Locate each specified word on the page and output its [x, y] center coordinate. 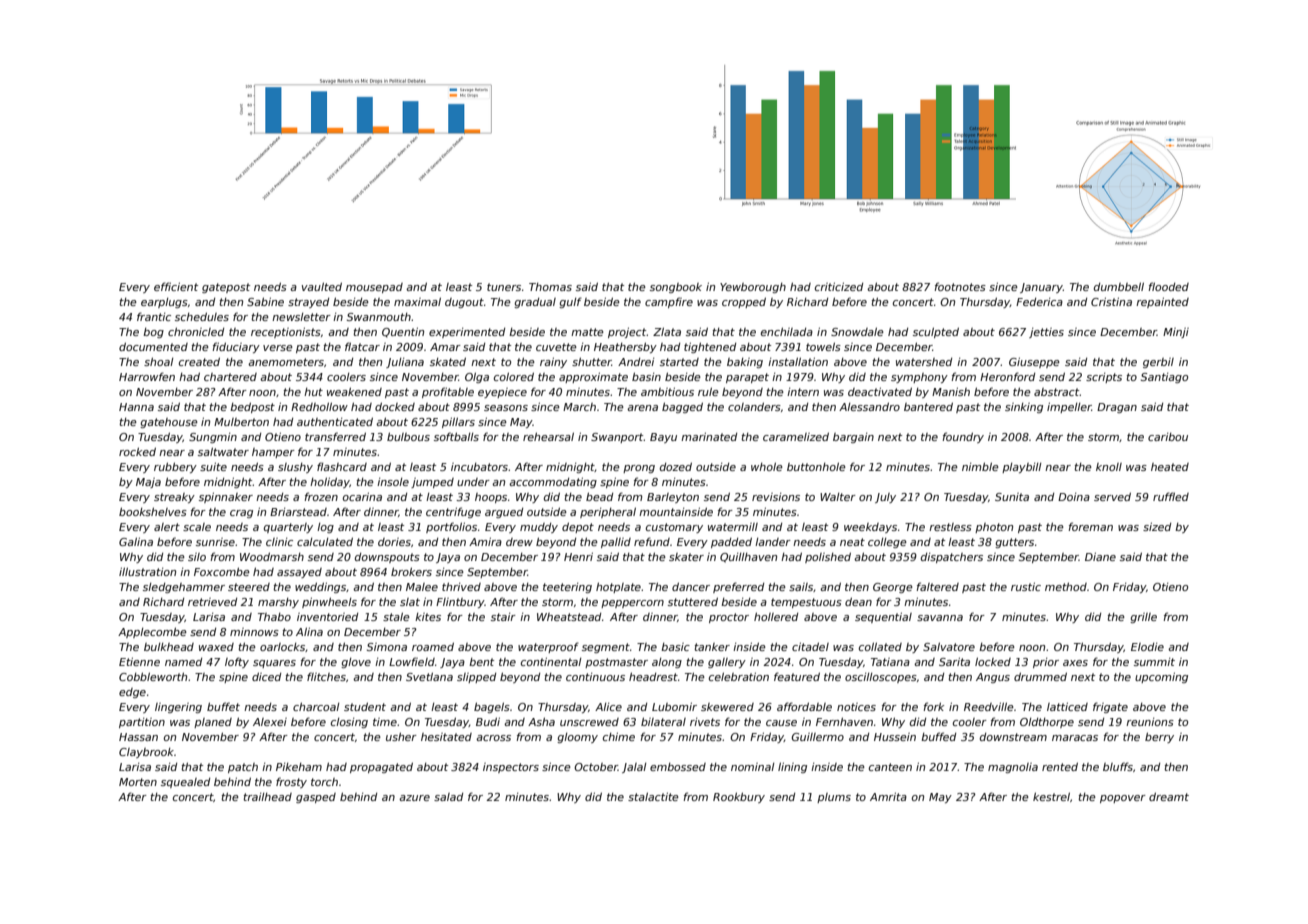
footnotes [960, 286]
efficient [176, 286]
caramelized [796, 436]
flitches [326, 676]
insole [393, 482]
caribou [1168, 437]
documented [153, 346]
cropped [744, 302]
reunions [1150, 722]
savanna [940, 618]
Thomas [550, 287]
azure [414, 798]
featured [797, 676]
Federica [1039, 302]
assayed [299, 573]
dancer [691, 586]
